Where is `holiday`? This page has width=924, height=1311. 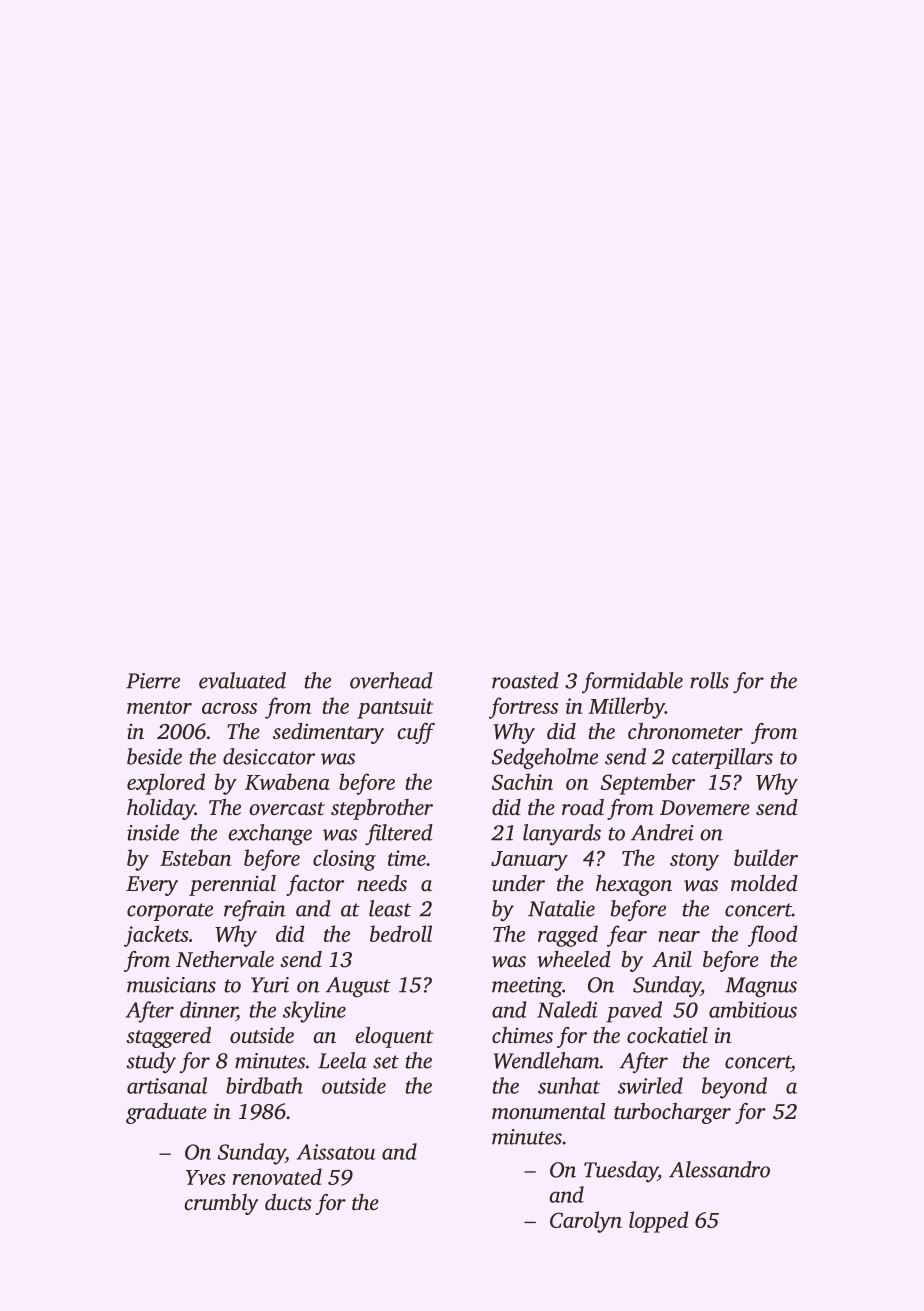
holiday is located at coordinates (161, 809).
